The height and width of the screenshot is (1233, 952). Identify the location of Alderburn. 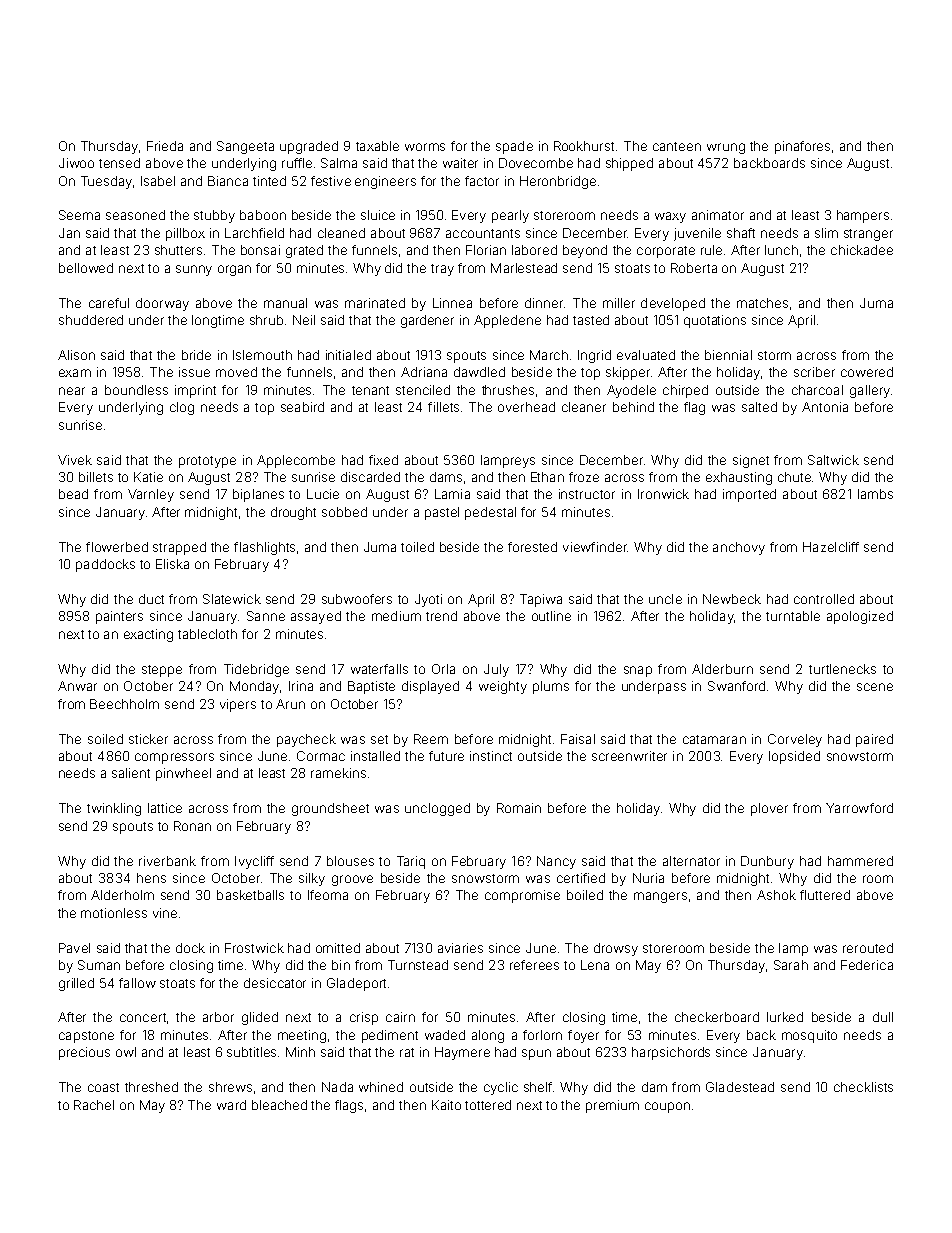
(722, 669).
